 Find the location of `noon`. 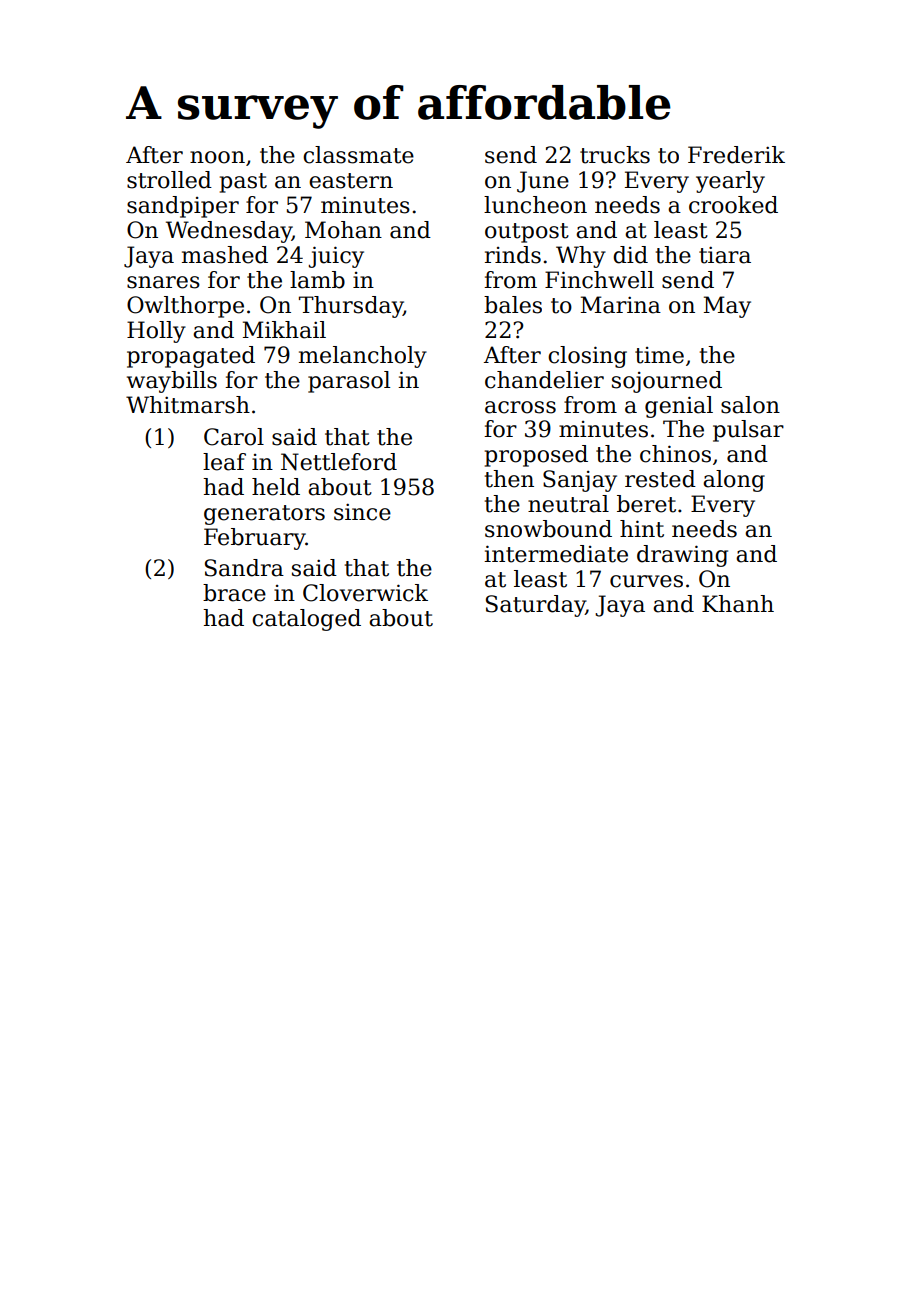

noon is located at coordinates (217, 157).
